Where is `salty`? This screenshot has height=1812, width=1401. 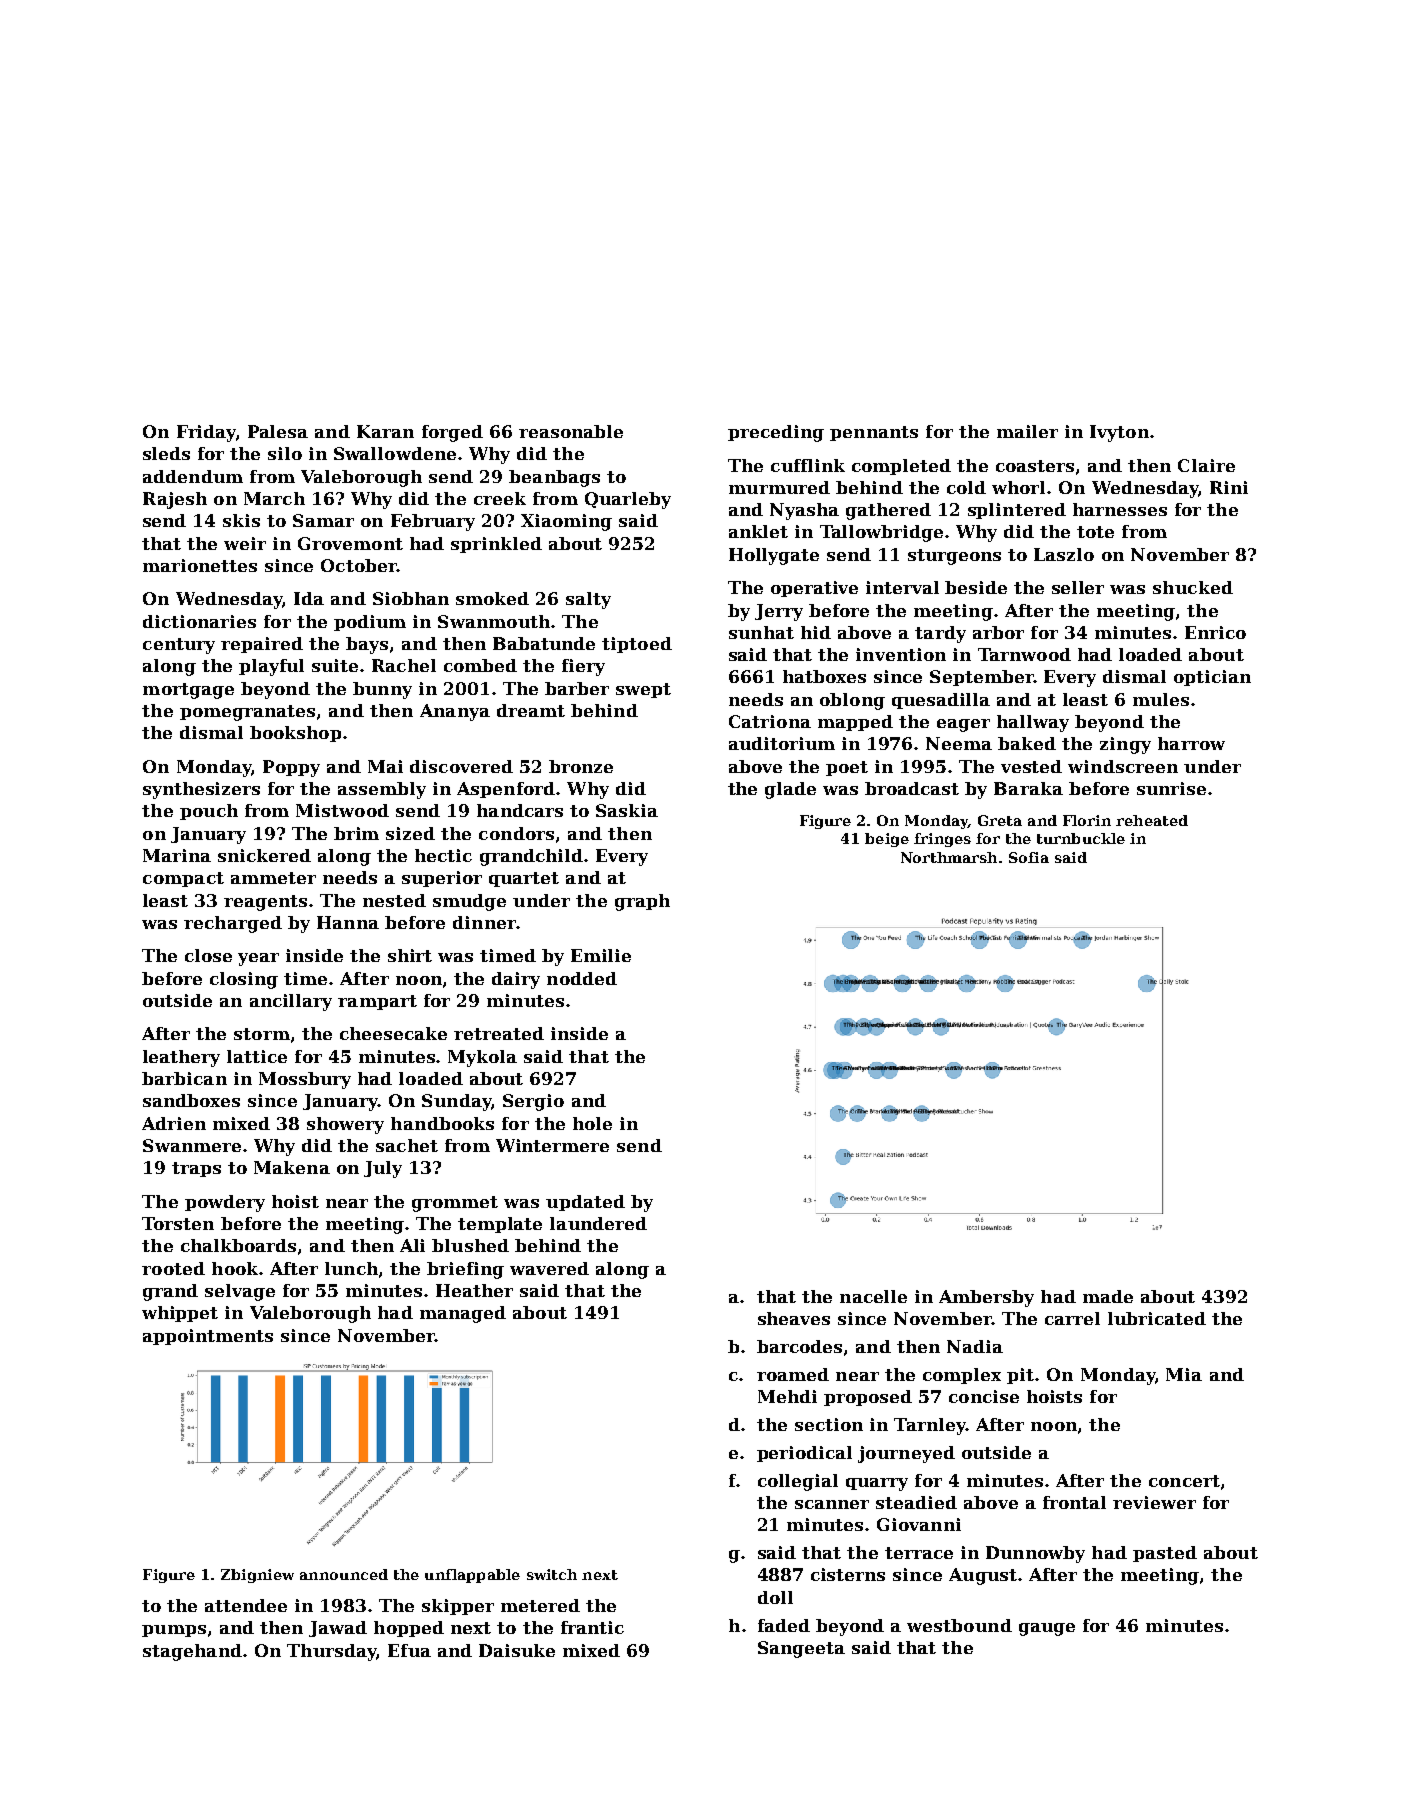
salty is located at coordinates (588, 600).
